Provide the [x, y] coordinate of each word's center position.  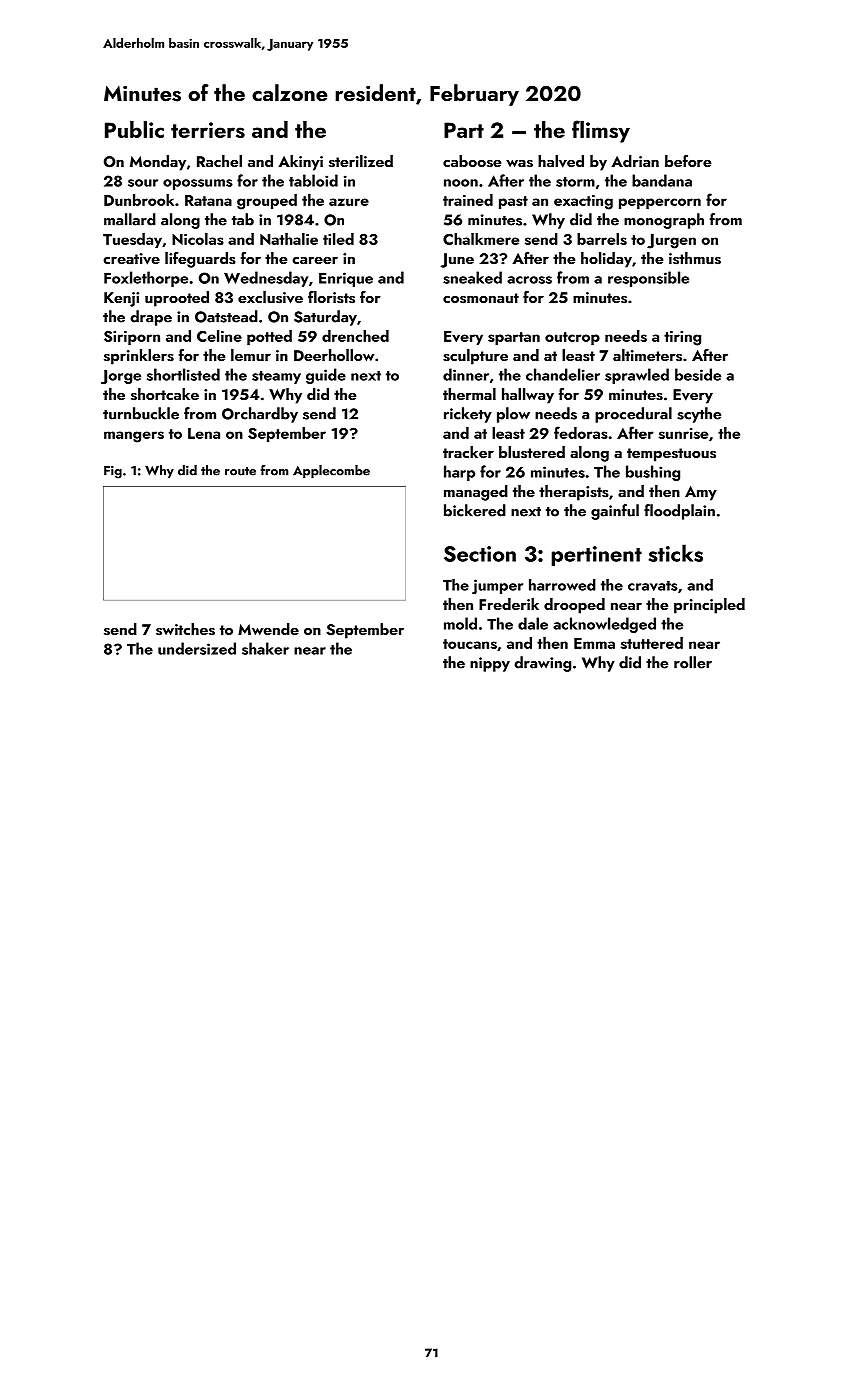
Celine [219, 336]
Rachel [219, 161]
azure [349, 202]
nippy [490, 664]
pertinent [596, 556]
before [688, 161]
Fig [113, 472]
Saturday [325, 318]
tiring [682, 338]
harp [459, 473]
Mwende [268, 629]
